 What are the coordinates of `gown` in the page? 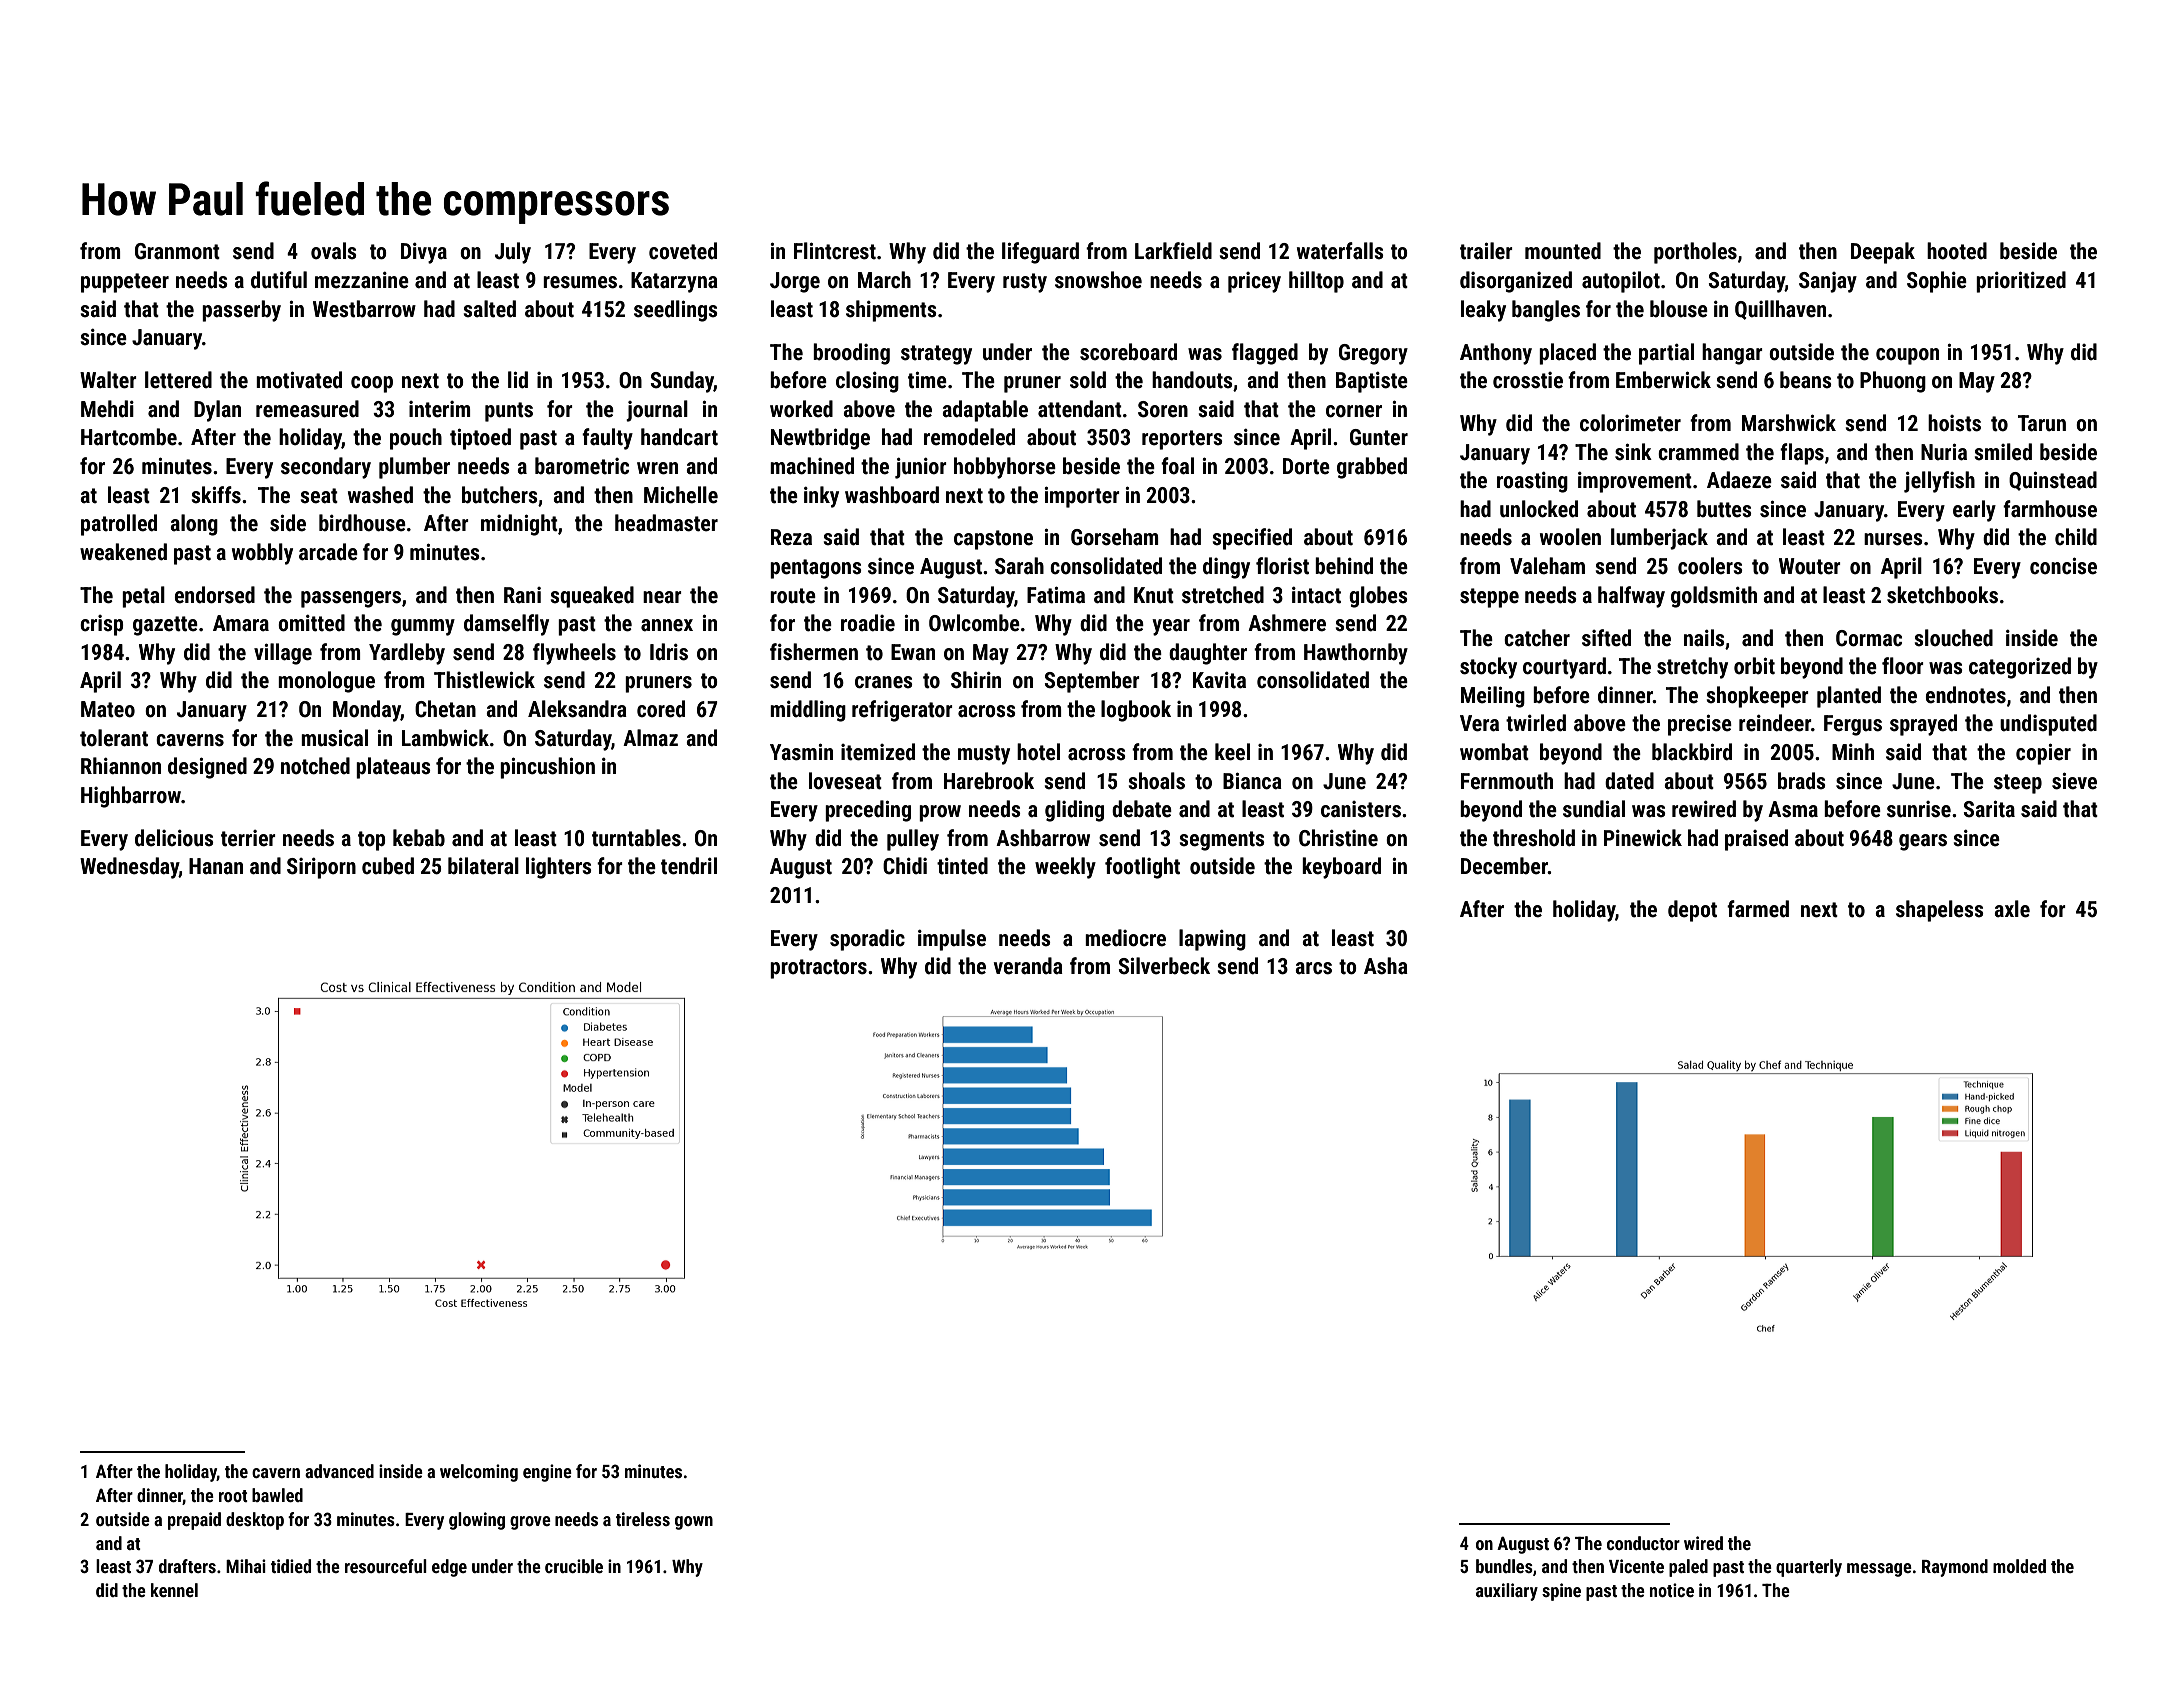 It's located at (694, 1523).
